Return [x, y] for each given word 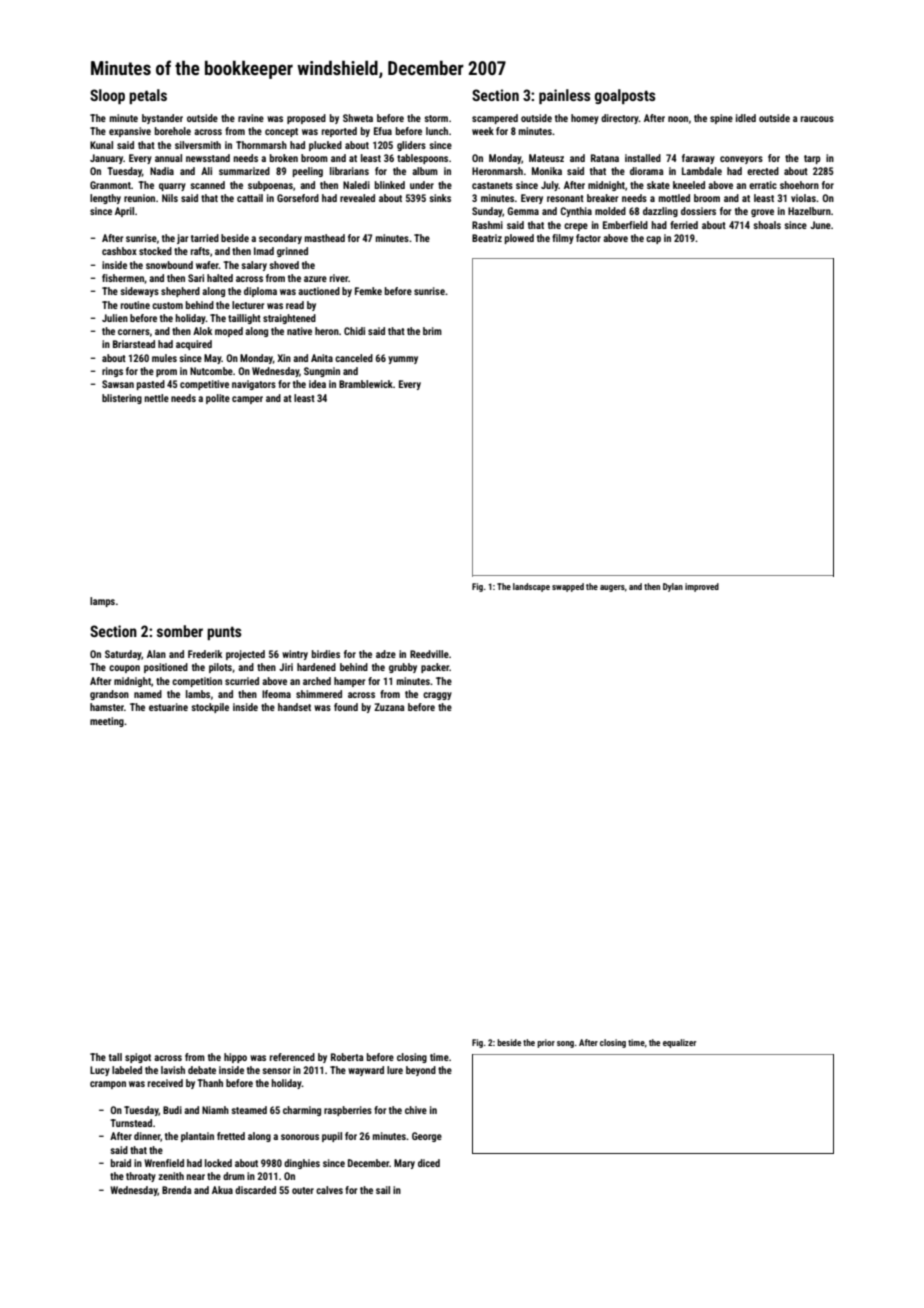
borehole [173, 131]
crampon [108, 1085]
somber [180, 631]
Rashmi [487, 225]
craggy [437, 696]
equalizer [679, 1043]
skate [658, 185]
